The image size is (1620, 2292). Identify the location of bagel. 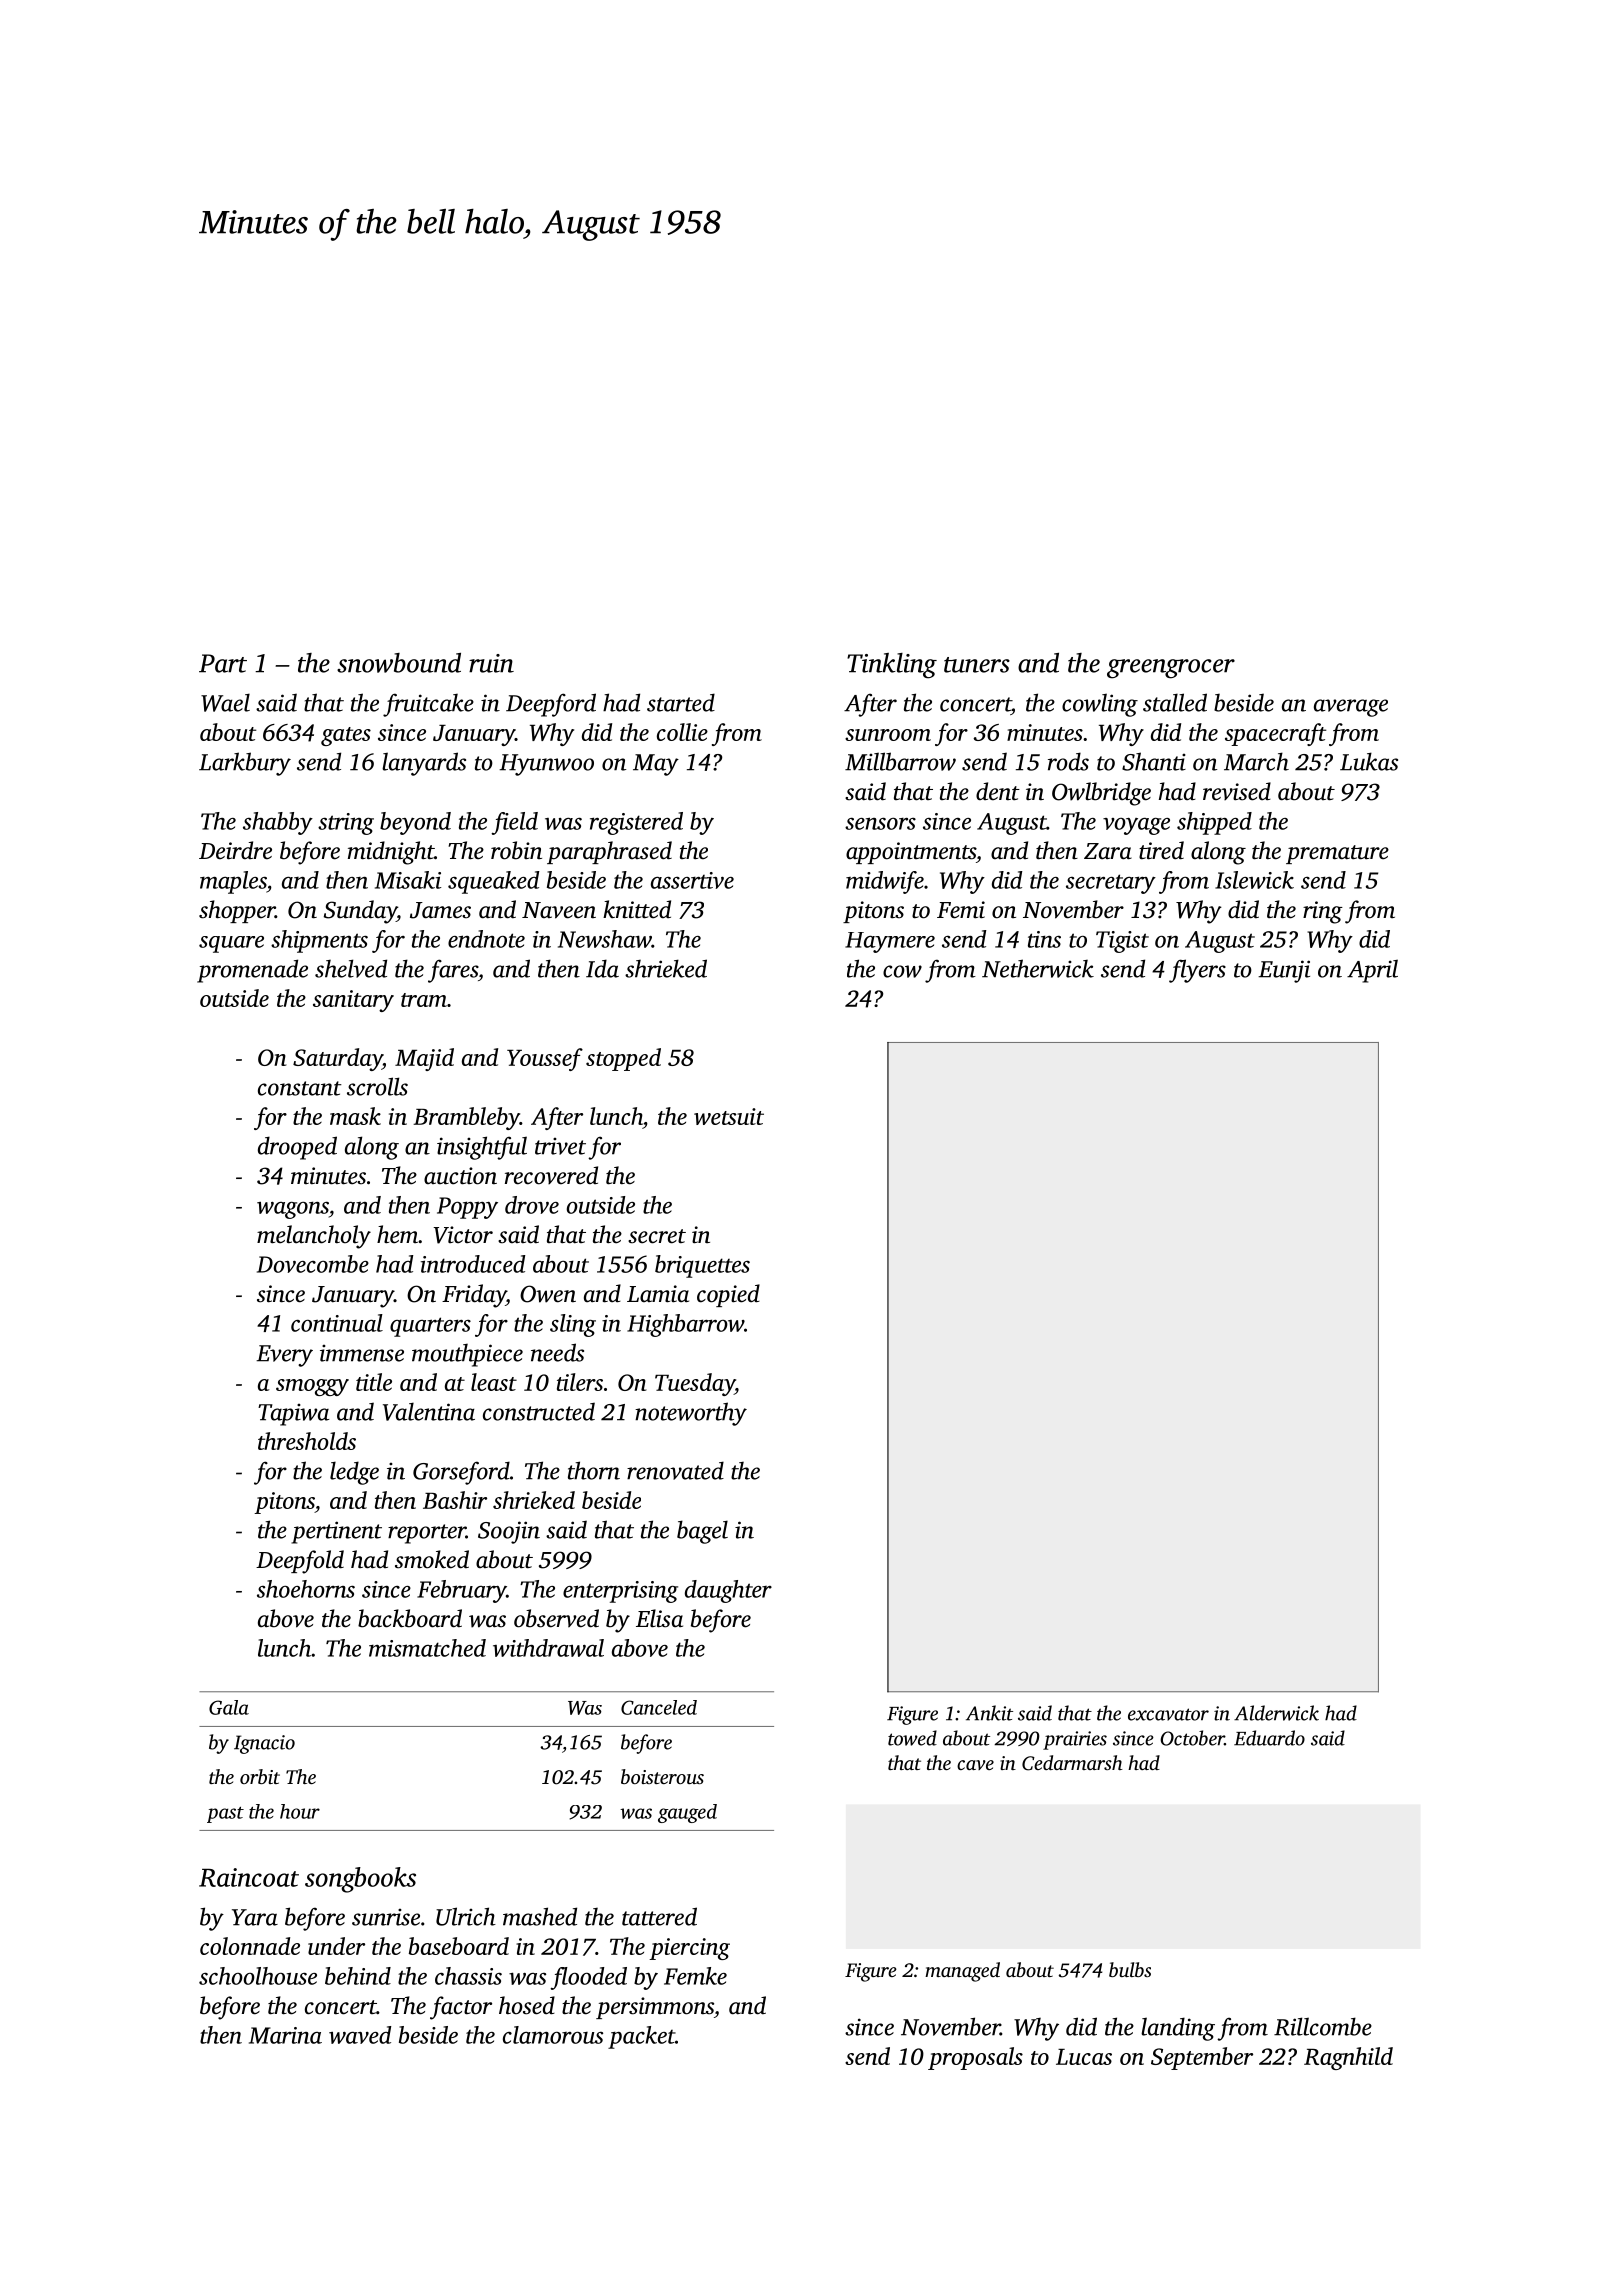
(702, 1532).
